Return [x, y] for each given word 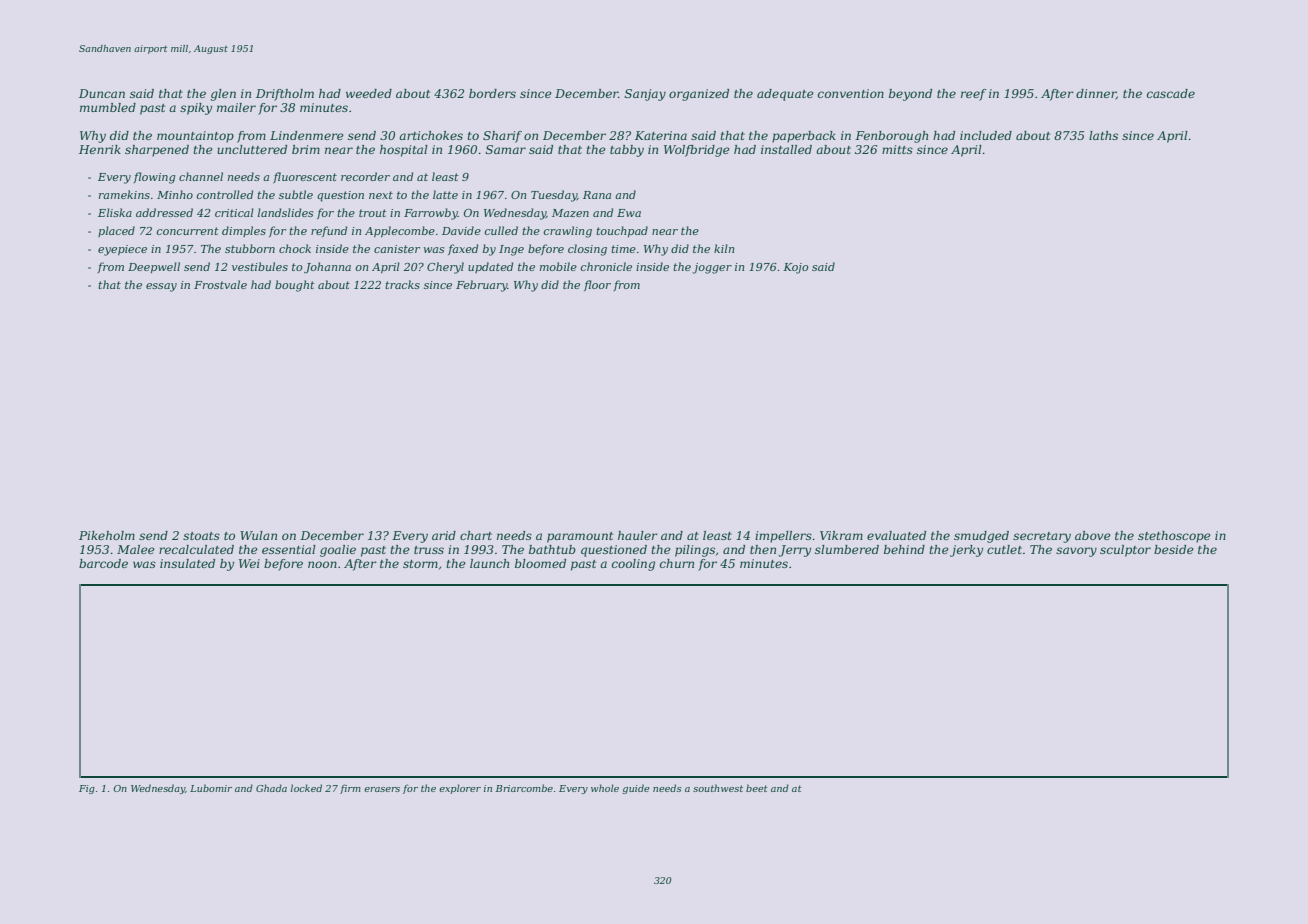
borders [492, 93]
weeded [369, 93]
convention [851, 93]
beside [1174, 549]
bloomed [540, 563]
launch [489, 563]
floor [597, 285]
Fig [87, 789]
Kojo [796, 268]
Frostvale [220, 284]
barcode [103, 563]
